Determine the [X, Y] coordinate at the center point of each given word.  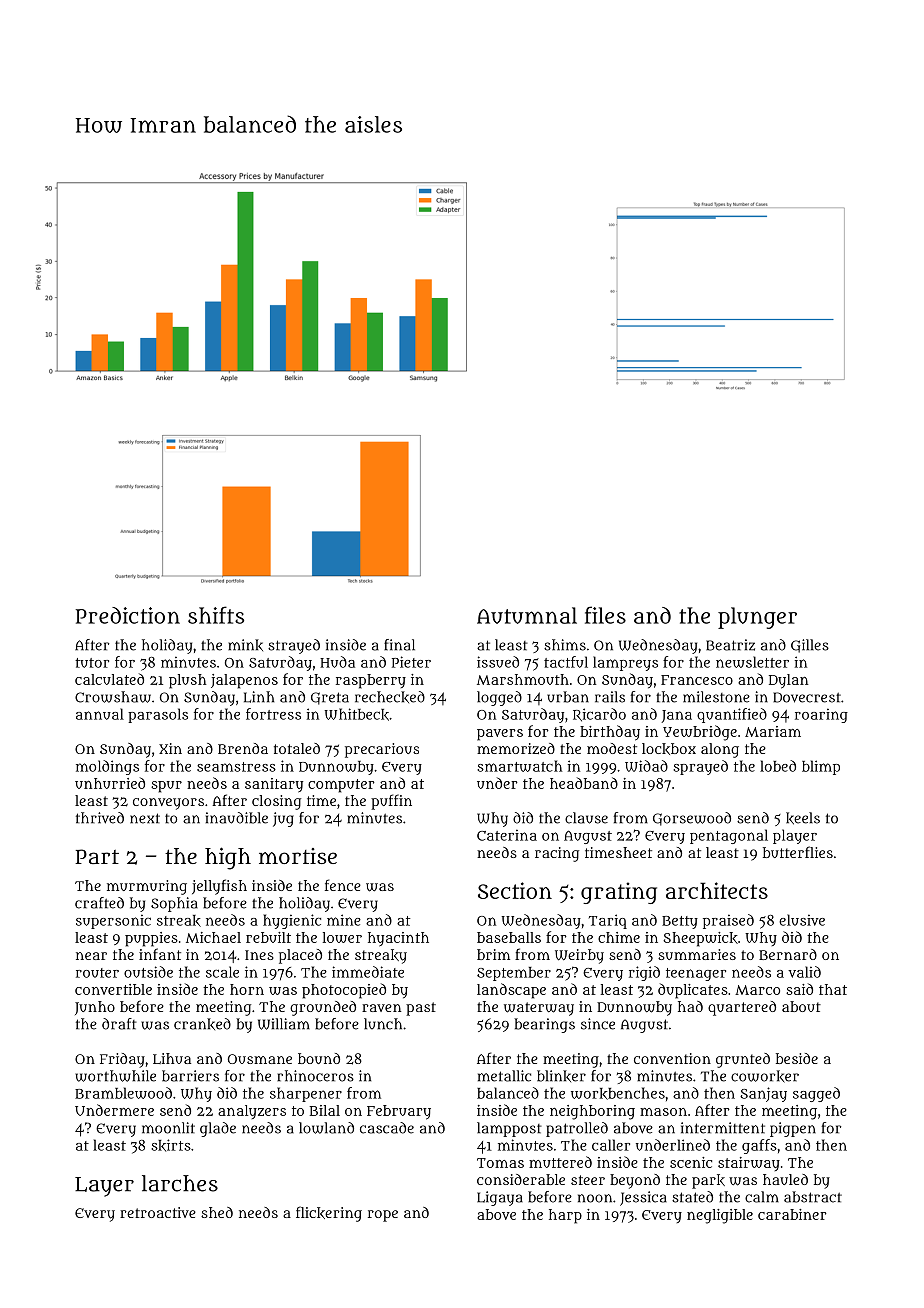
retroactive [158, 1212]
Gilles [810, 646]
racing [557, 854]
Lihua [172, 1058]
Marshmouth [523, 679]
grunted [743, 1060]
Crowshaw [113, 697]
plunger [757, 618]
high [228, 858]
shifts [216, 615]
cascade [387, 1128]
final [399, 645]
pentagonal [729, 836]
